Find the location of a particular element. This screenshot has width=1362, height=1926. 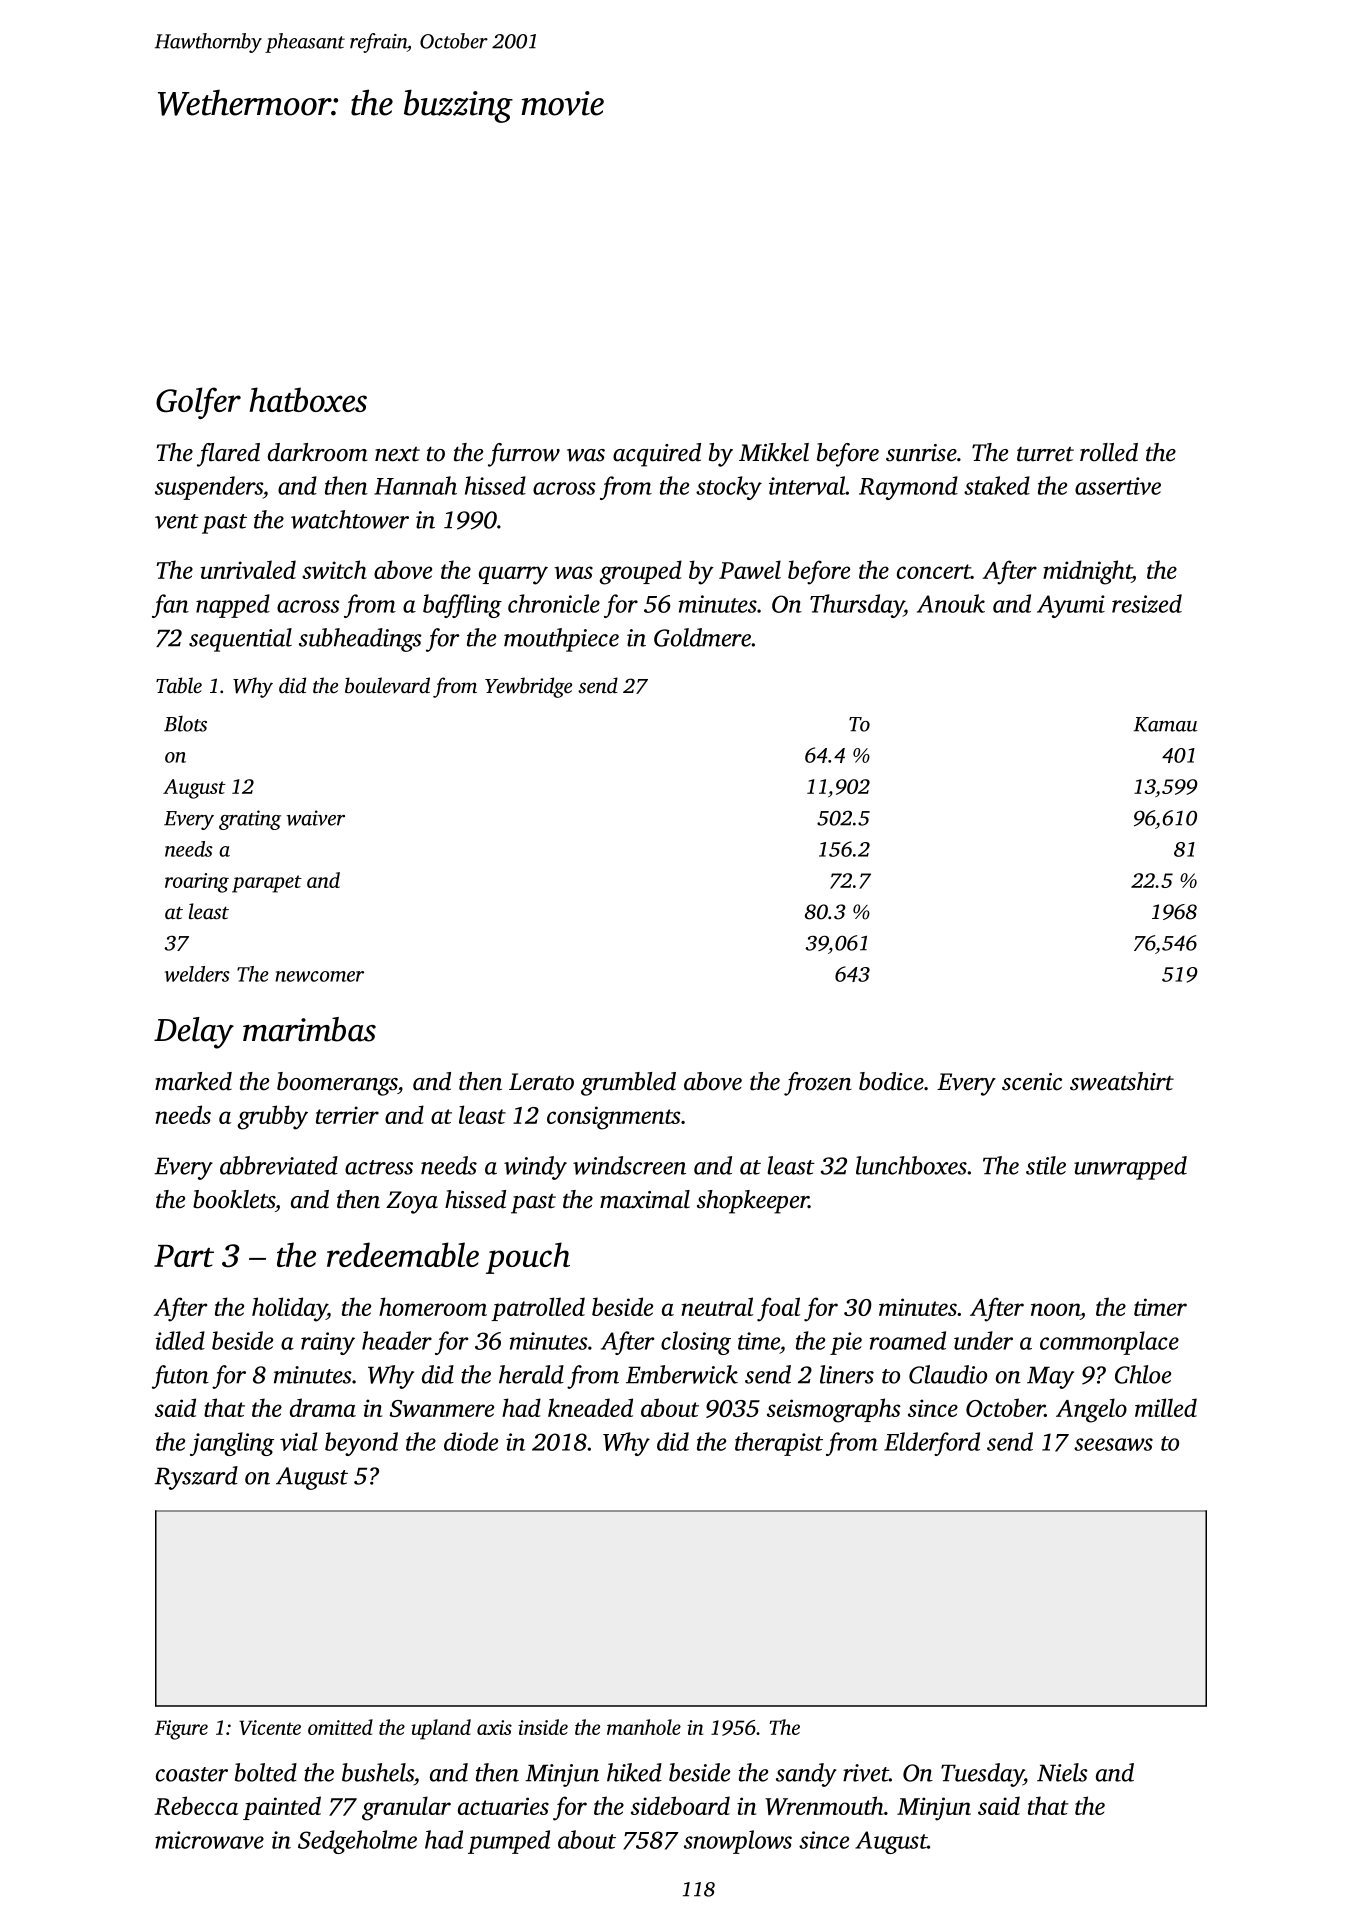

hatboxes is located at coordinates (308, 399).
